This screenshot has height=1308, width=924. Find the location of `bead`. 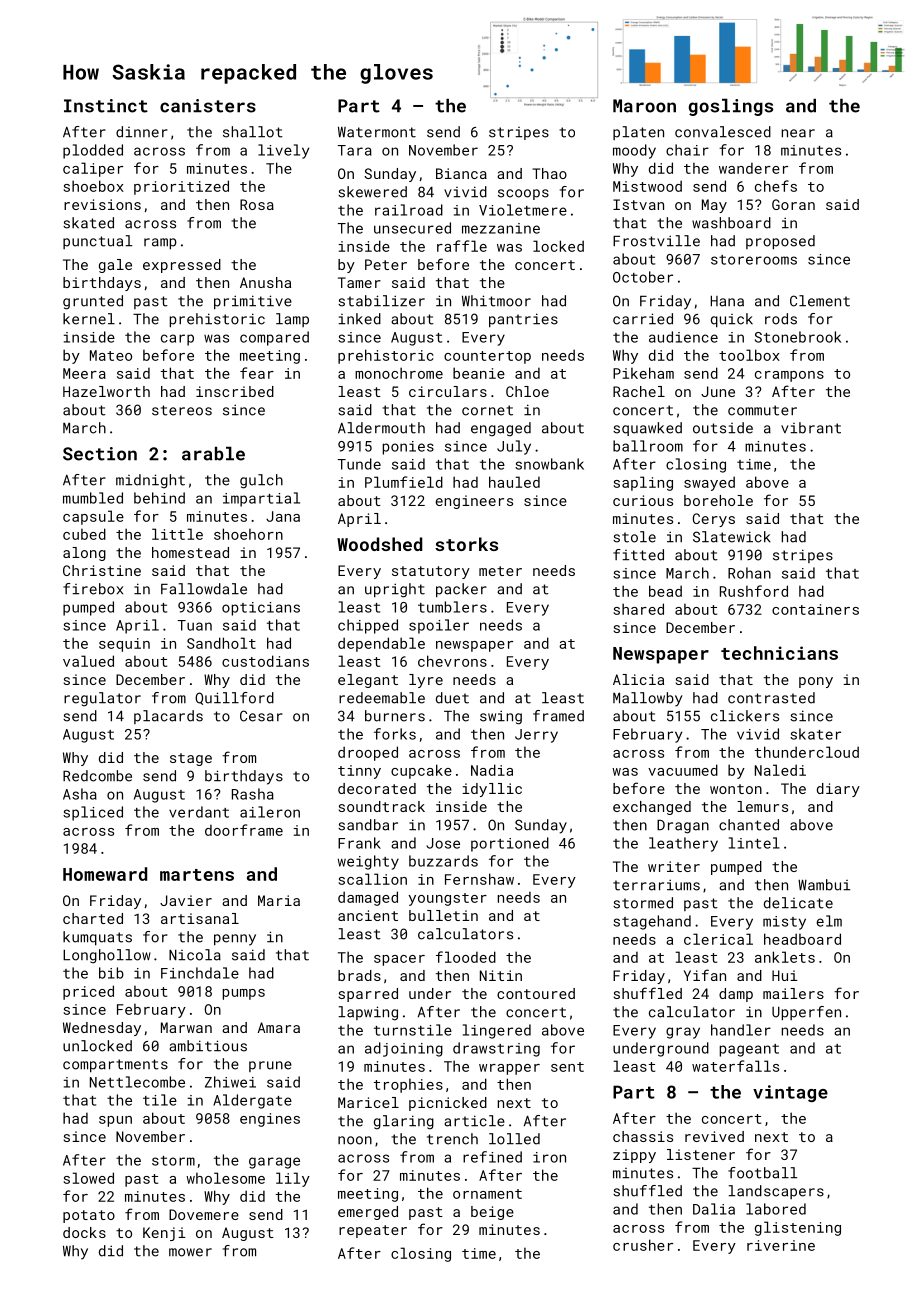

bead is located at coordinates (665, 591).
